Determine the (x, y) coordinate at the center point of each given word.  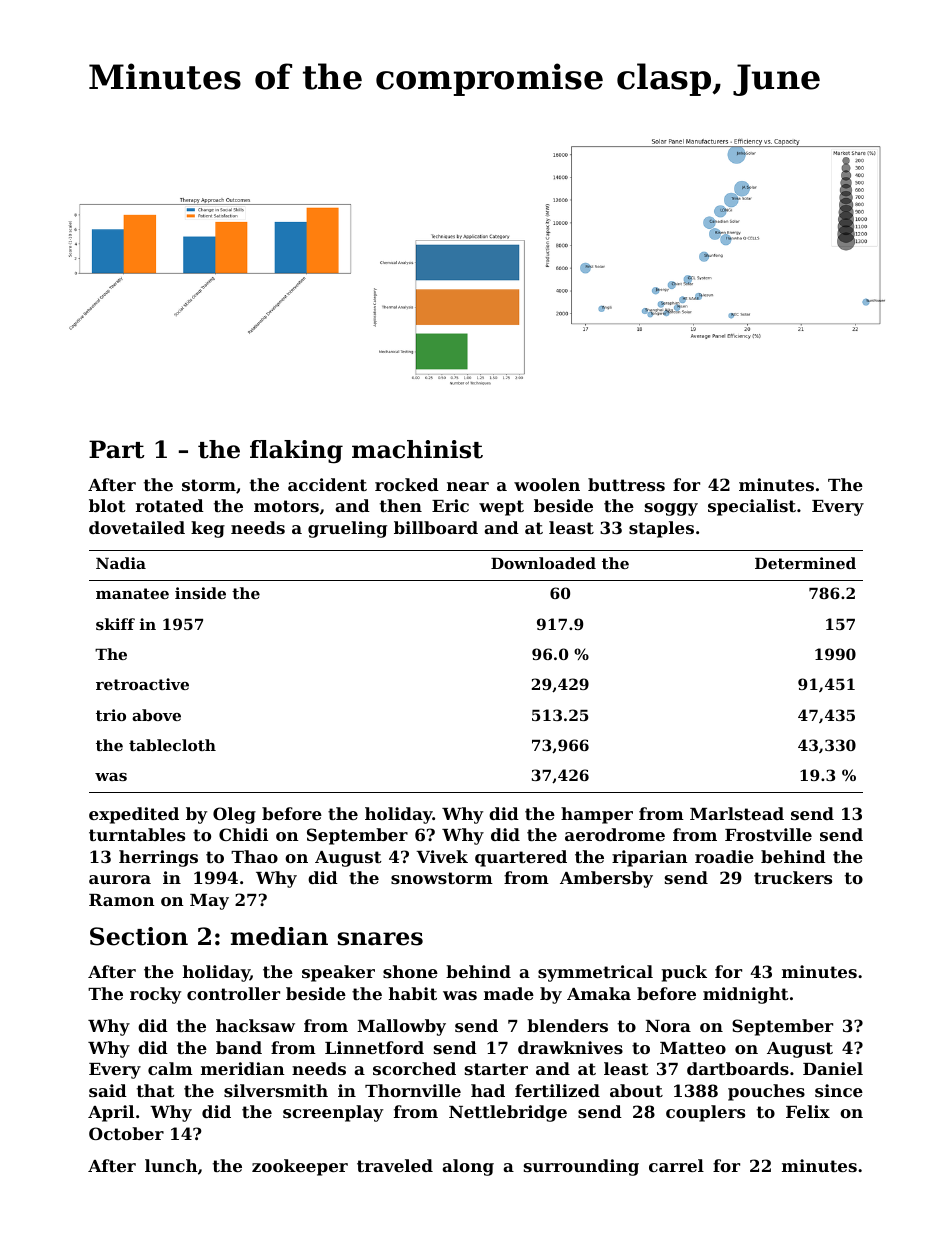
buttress (626, 484)
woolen (547, 484)
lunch (171, 1165)
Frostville (768, 834)
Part (117, 449)
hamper (597, 815)
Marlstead (737, 813)
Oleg (234, 815)
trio (111, 715)
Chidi (243, 834)
